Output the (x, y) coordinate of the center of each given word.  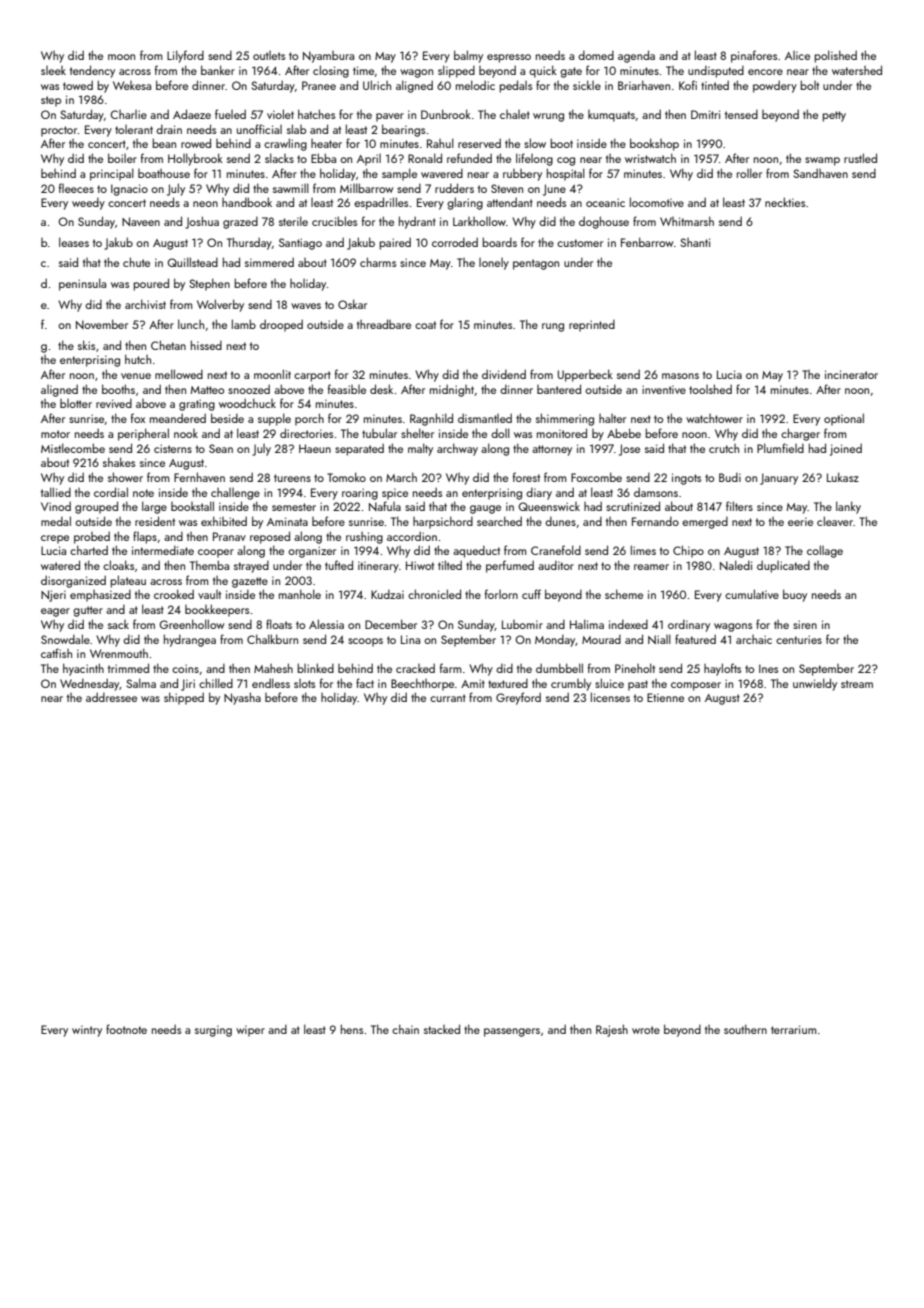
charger (800, 434)
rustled (860, 158)
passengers (512, 1032)
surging (213, 1031)
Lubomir (522, 624)
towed (78, 85)
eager (55, 612)
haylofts (722, 669)
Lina (410, 639)
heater (326, 143)
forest (526, 477)
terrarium (794, 1029)
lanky (848, 507)
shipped (184, 698)
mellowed (179, 374)
